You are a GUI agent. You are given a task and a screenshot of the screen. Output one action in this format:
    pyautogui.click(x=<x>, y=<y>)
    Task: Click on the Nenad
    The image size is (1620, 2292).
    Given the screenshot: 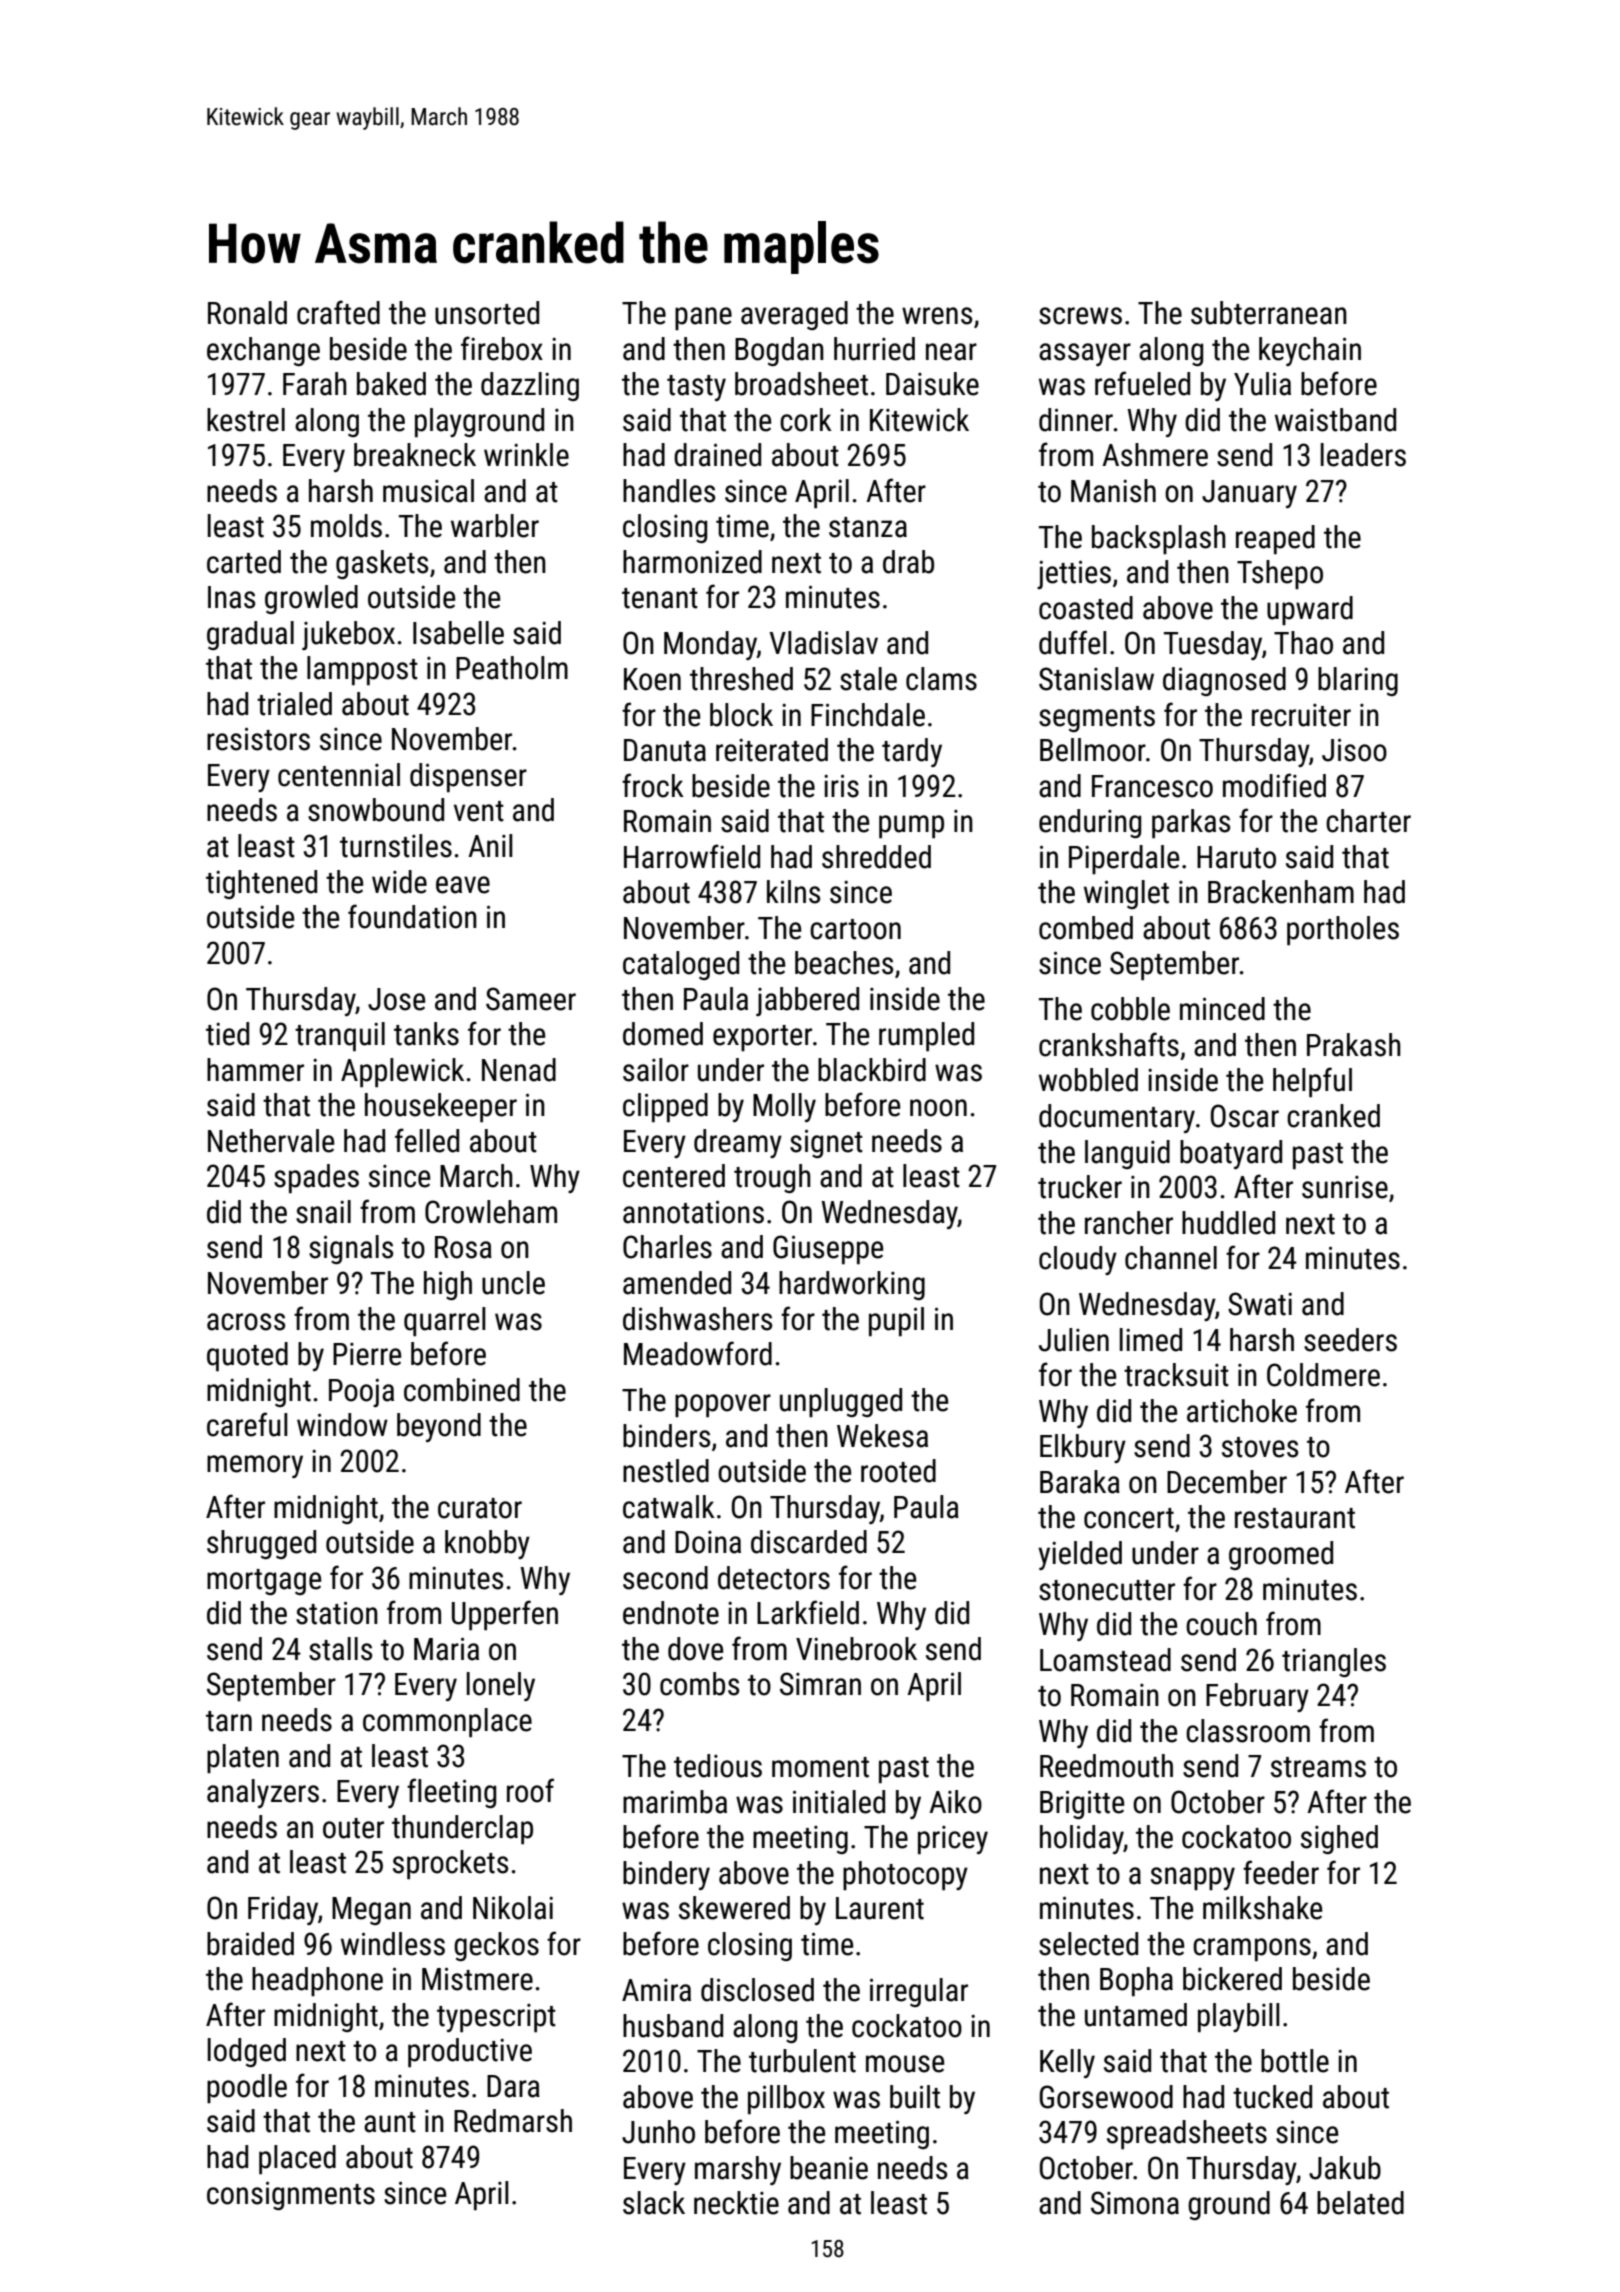 What is the action you would take?
    pyautogui.click(x=519, y=1070)
